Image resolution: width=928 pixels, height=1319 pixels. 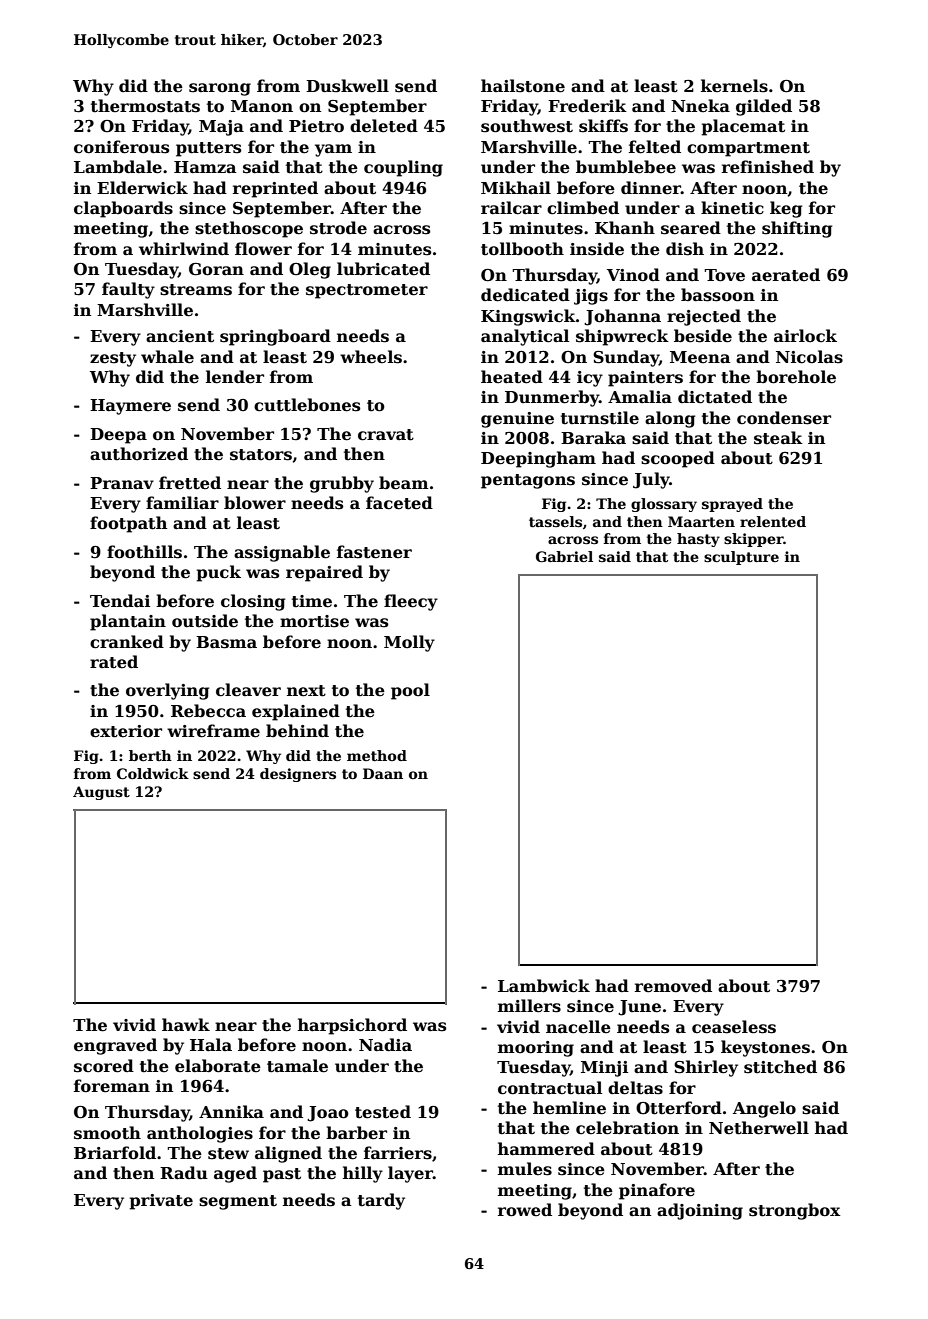 What do you see at coordinates (262, 106) in the image?
I see `Manon` at bounding box center [262, 106].
